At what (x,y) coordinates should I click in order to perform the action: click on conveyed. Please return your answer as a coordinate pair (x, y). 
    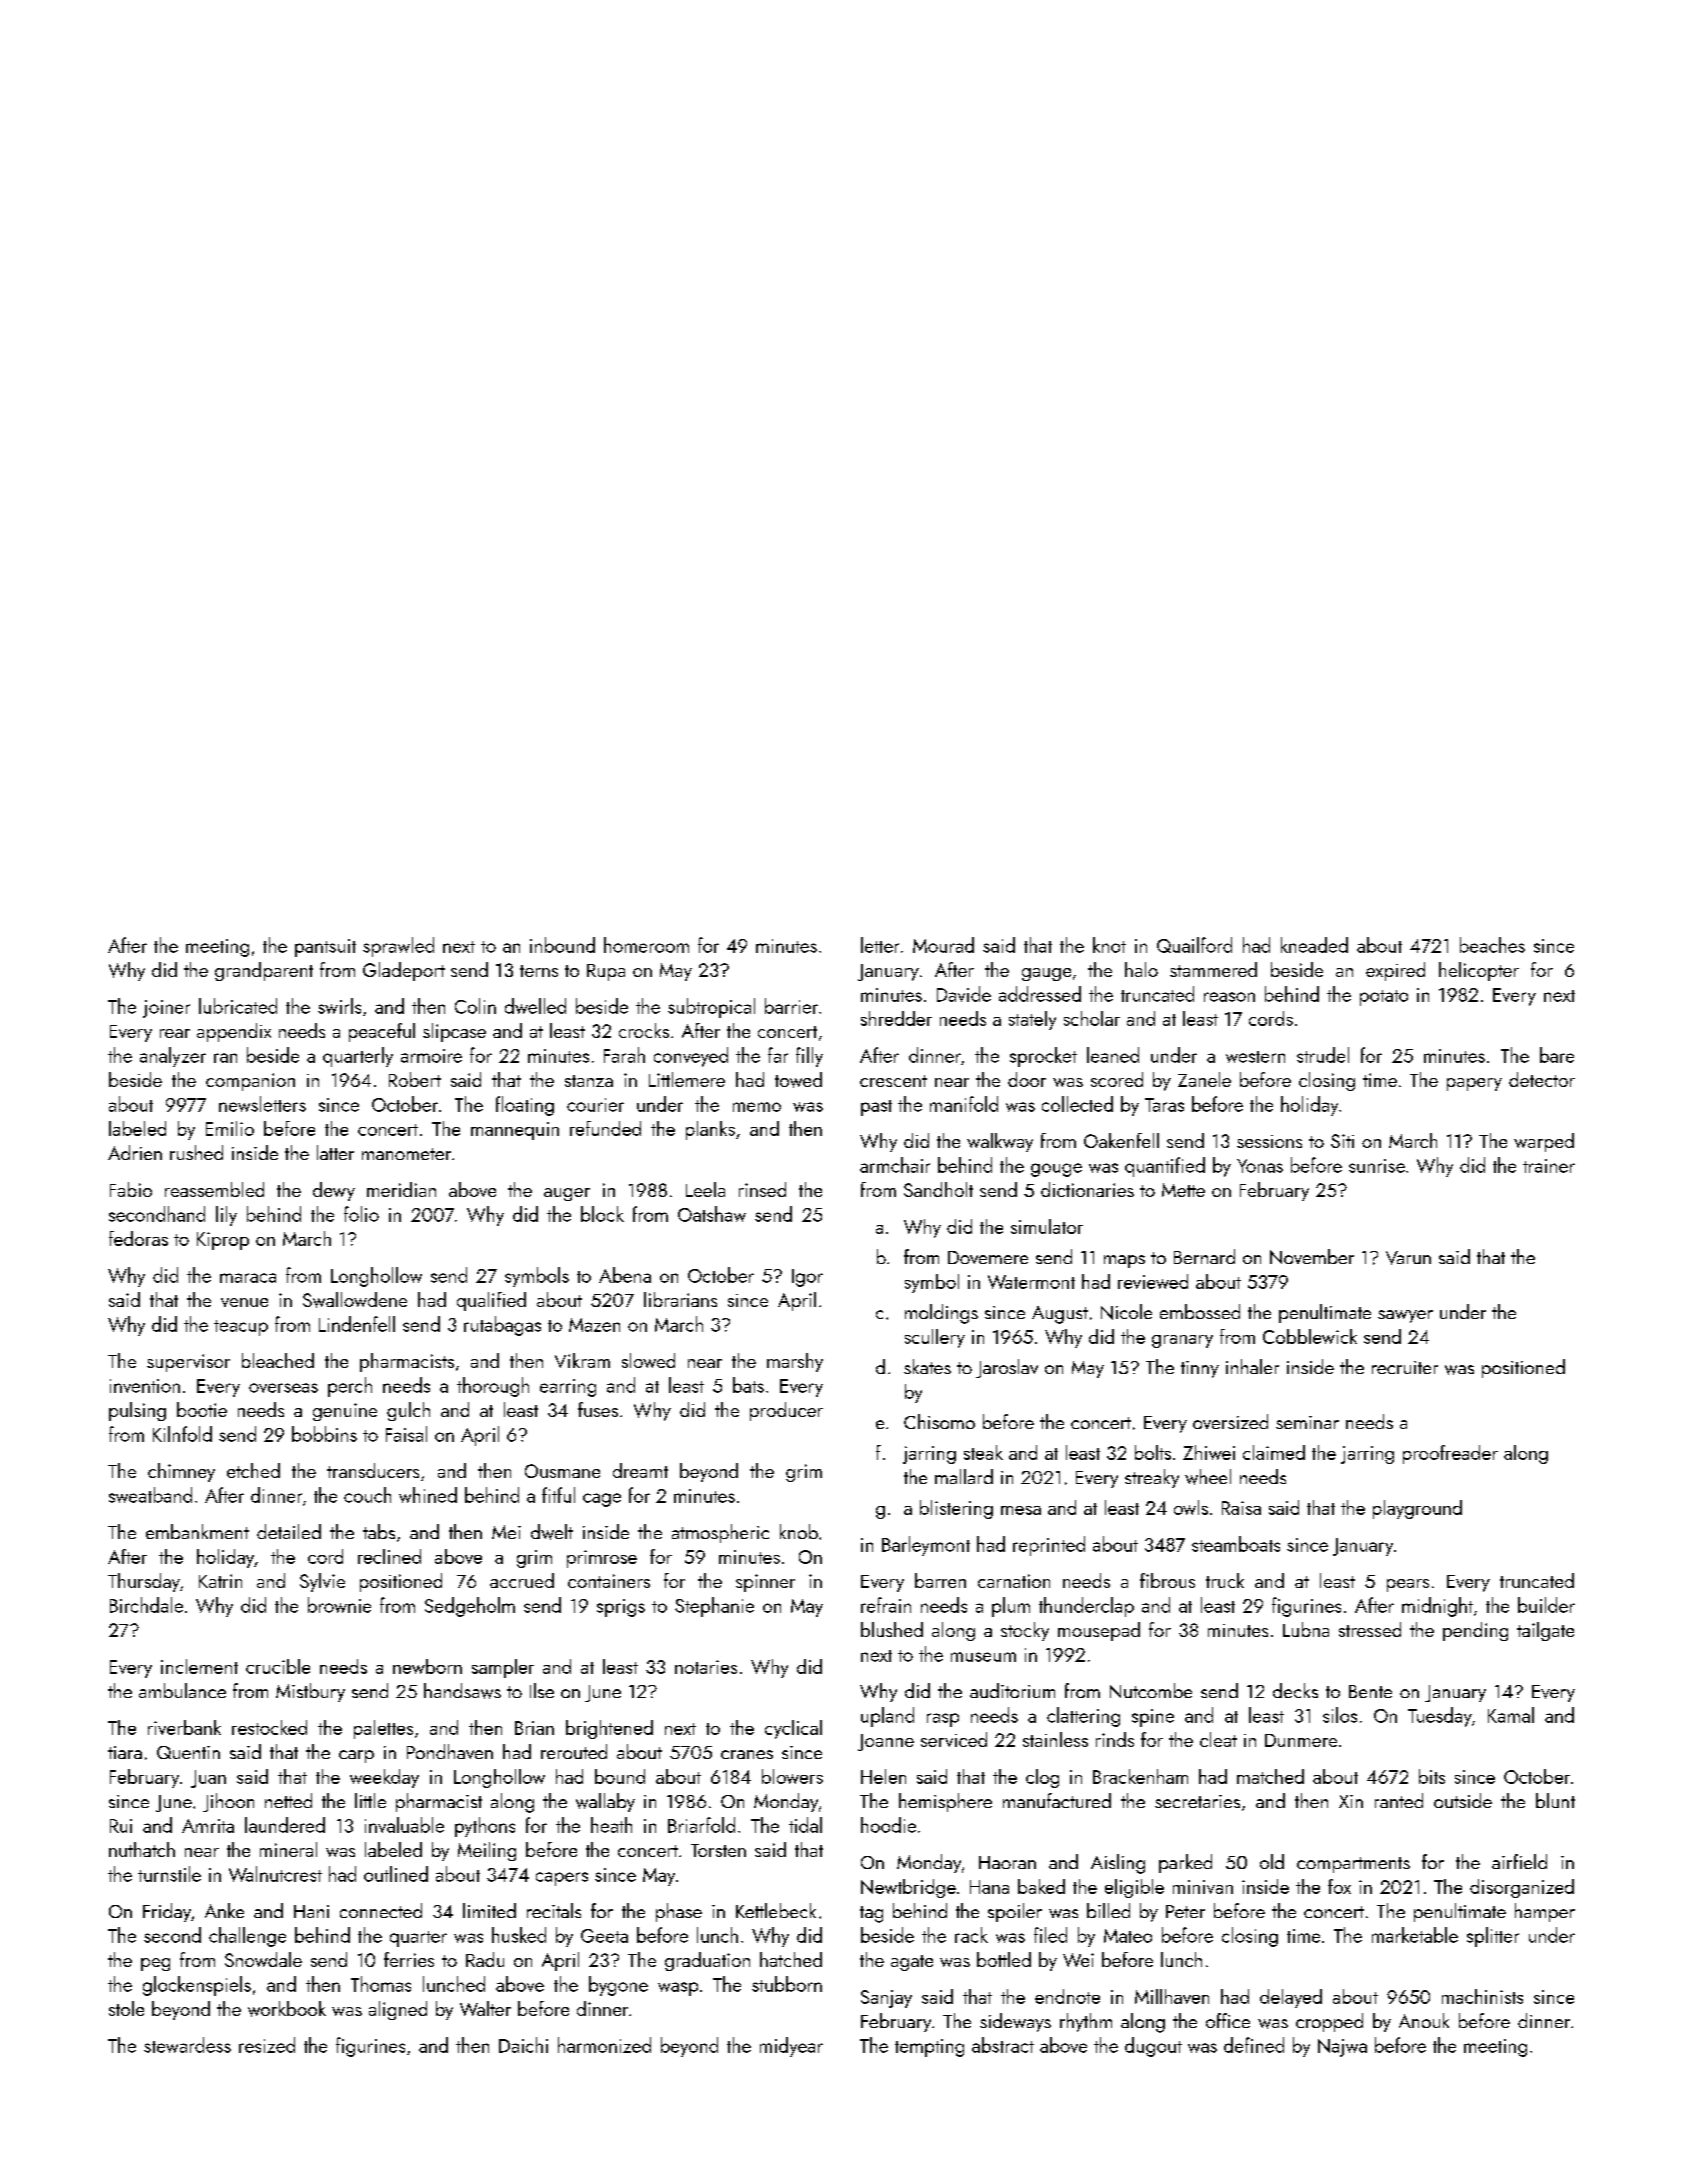
    Looking at the image, I should click on (691, 1057).
